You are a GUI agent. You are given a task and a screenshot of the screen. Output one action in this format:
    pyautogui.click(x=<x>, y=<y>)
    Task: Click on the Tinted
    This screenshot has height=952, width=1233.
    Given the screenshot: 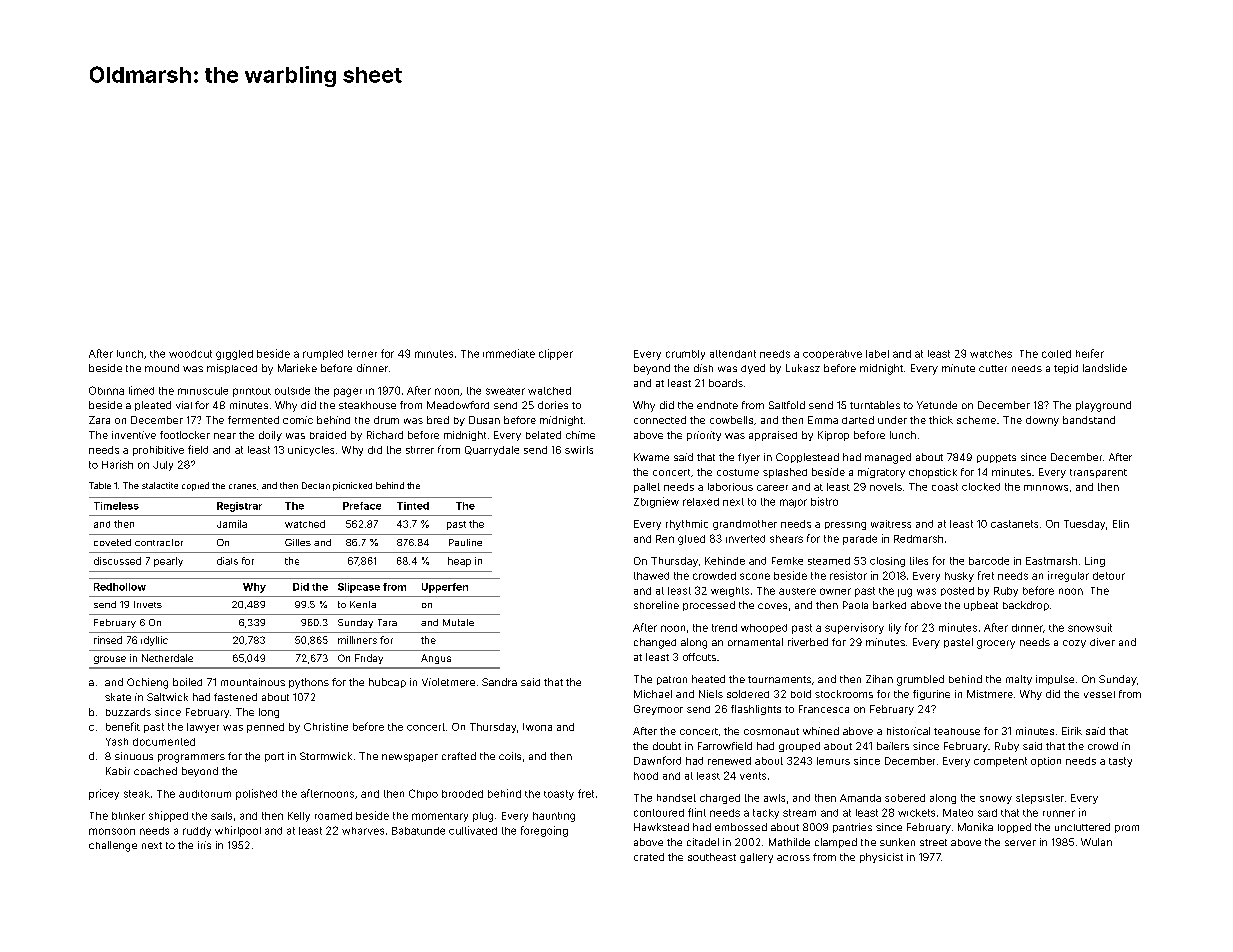 What is the action you would take?
    pyautogui.click(x=413, y=506)
